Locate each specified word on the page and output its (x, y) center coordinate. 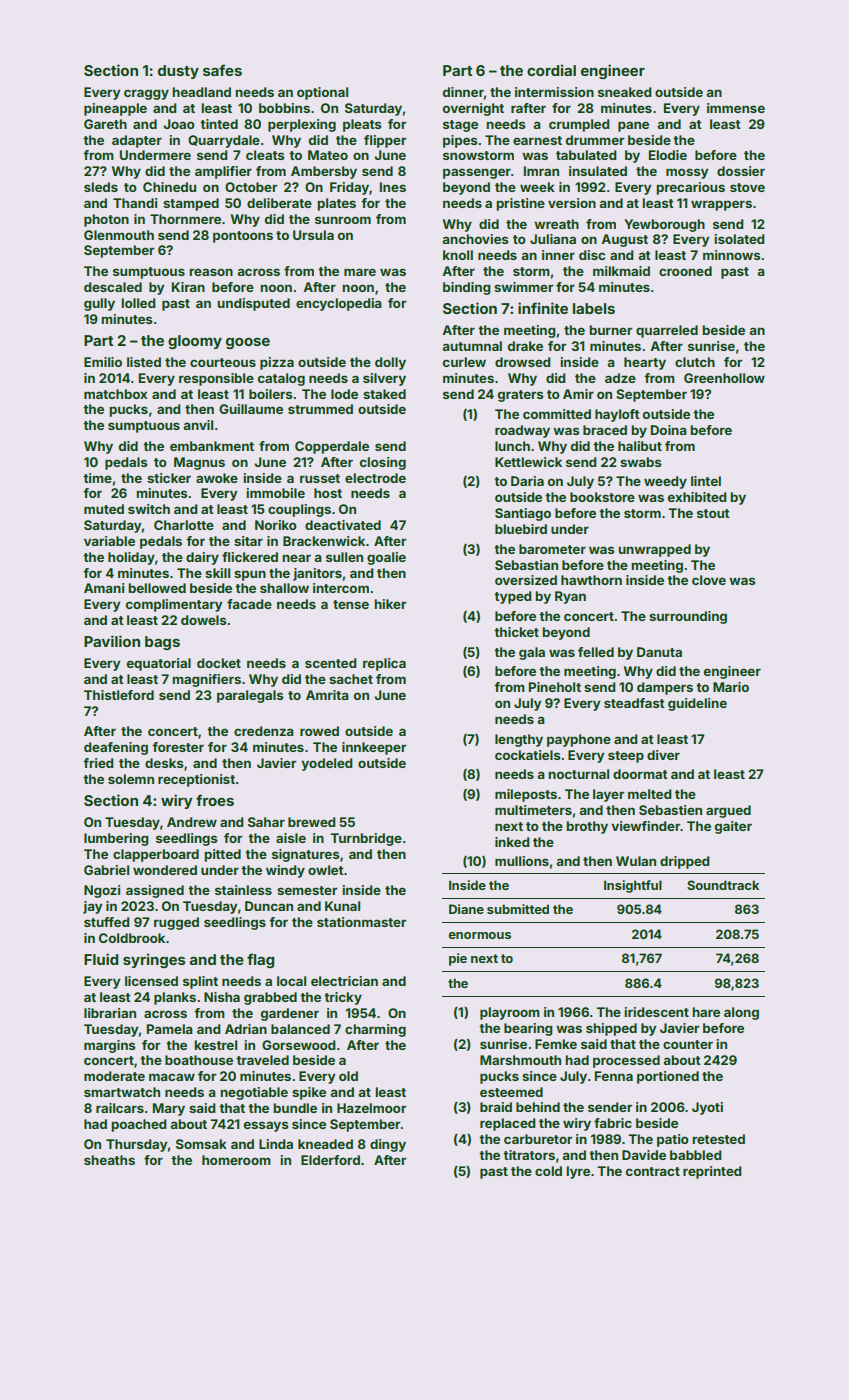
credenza (264, 731)
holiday (131, 558)
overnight (473, 109)
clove (709, 580)
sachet (351, 679)
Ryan (570, 597)
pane (633, 126)
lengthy (519, 740)
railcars (120, 1108)
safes (222, 70)
